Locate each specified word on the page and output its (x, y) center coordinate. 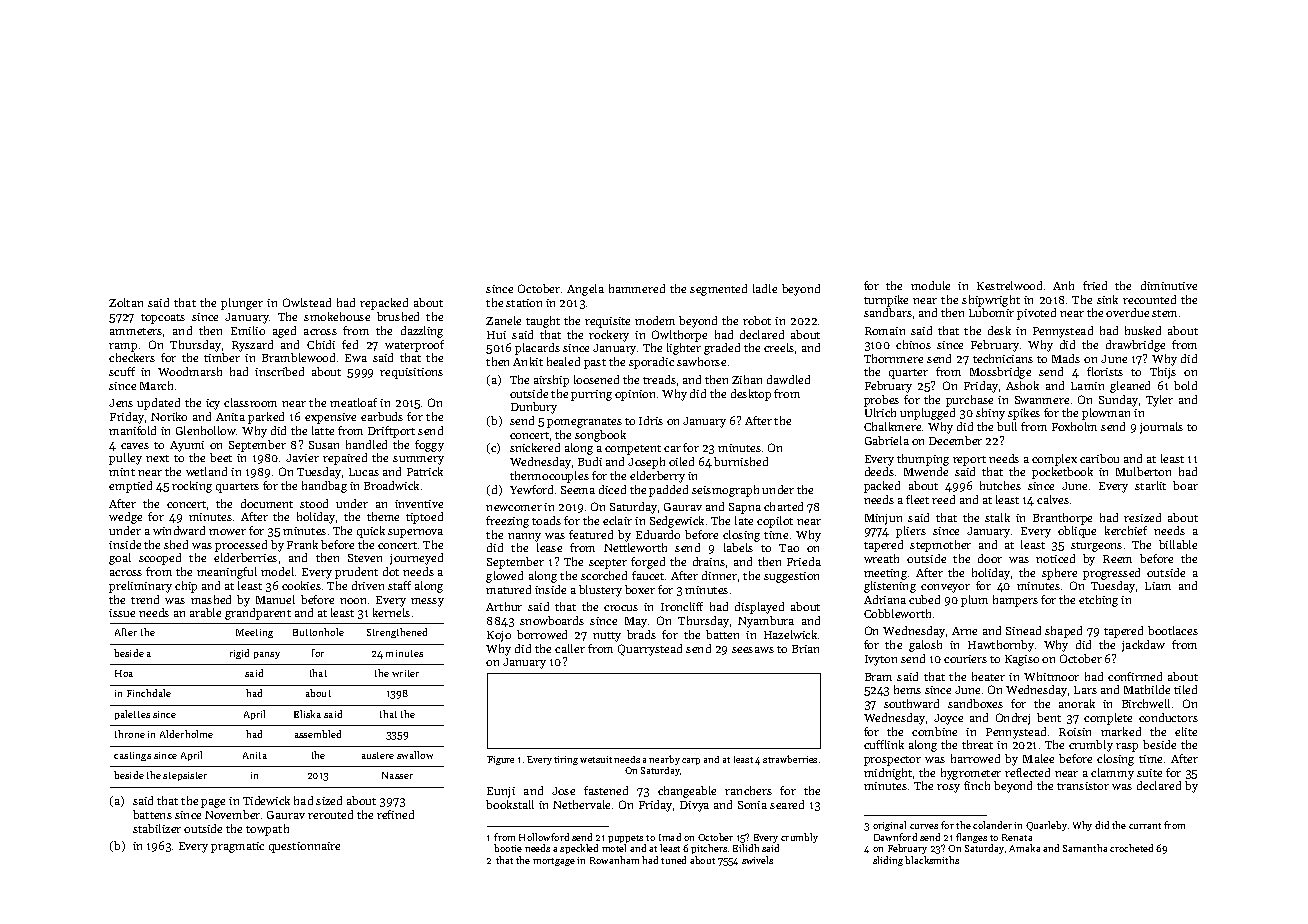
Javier (302, 458)
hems (907, 689)
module (930, 285)
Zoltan (126, 302)
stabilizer (157, 828)
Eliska (307, 714)
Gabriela (887, 440)
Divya (694, 806)
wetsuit (596, 759)
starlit (1150, 485)
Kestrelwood (1009, 285)
